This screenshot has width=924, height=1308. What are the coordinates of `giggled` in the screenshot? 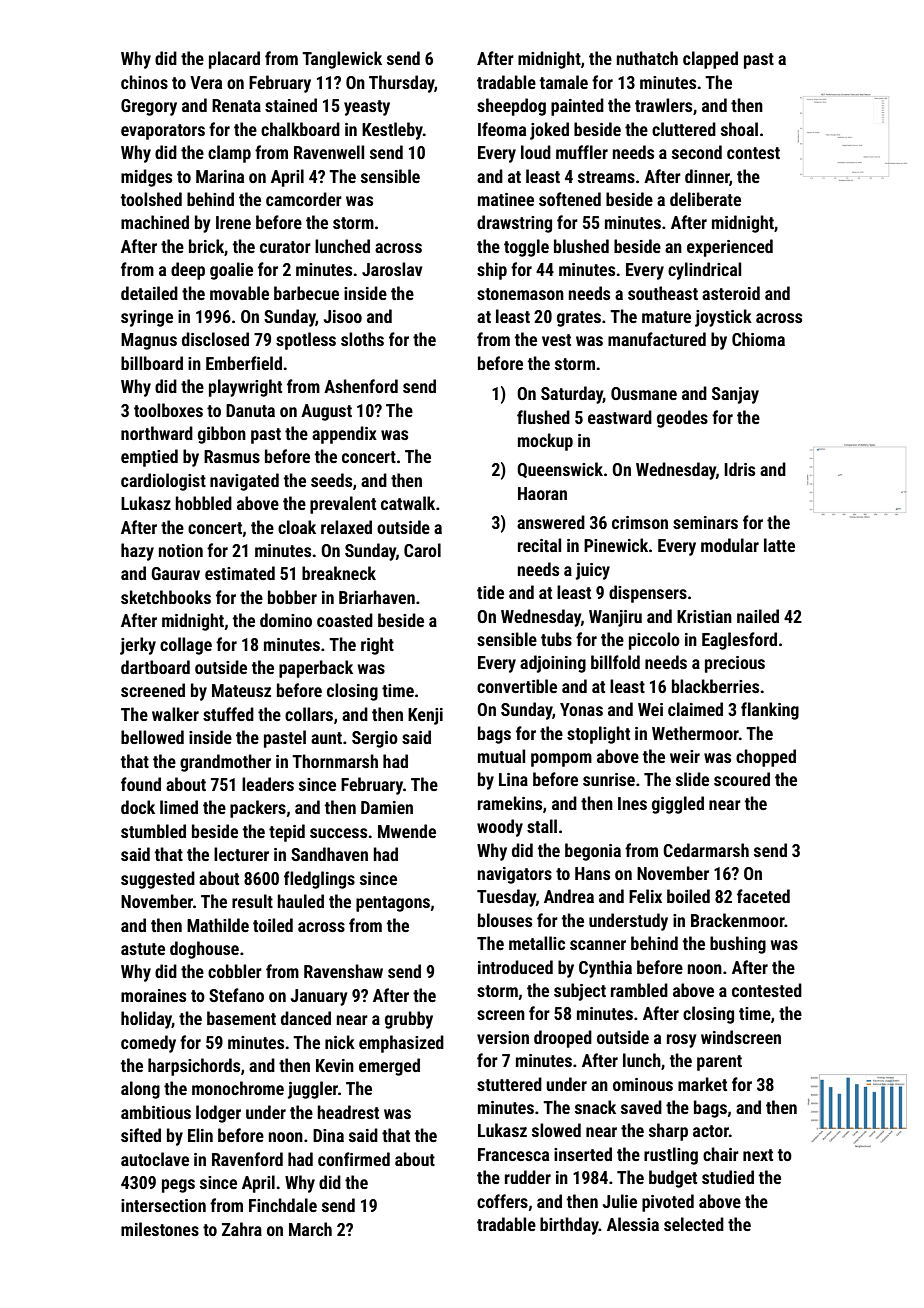 It's located at (678, 805).
